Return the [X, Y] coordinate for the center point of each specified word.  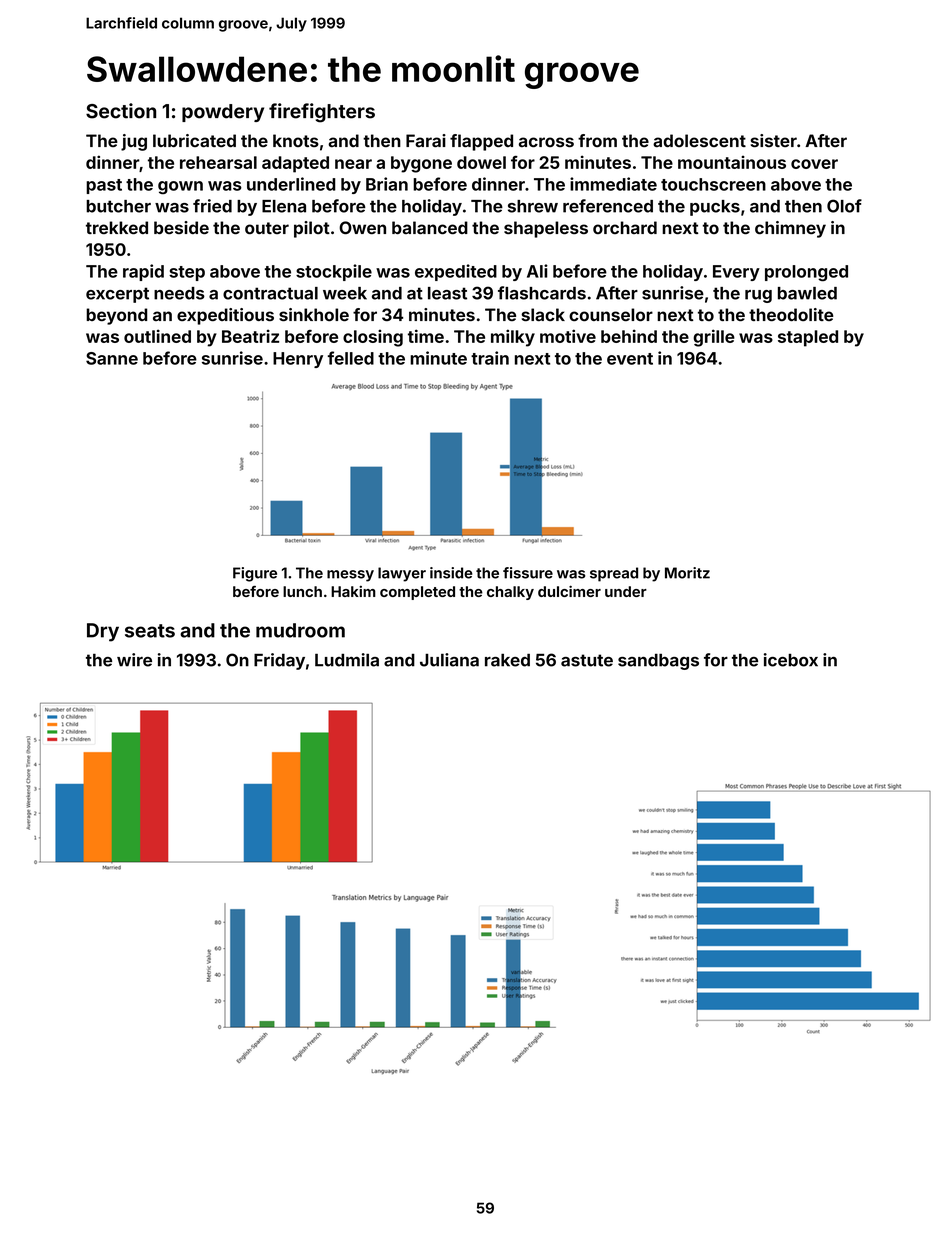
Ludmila [347, 660]
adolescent [699, 140]
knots [296, 140]
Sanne [112, 358]
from [597, 140]
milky [513, 338]
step [187, 273]
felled [351, 358]
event [630, 359]
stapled [808, 338]
